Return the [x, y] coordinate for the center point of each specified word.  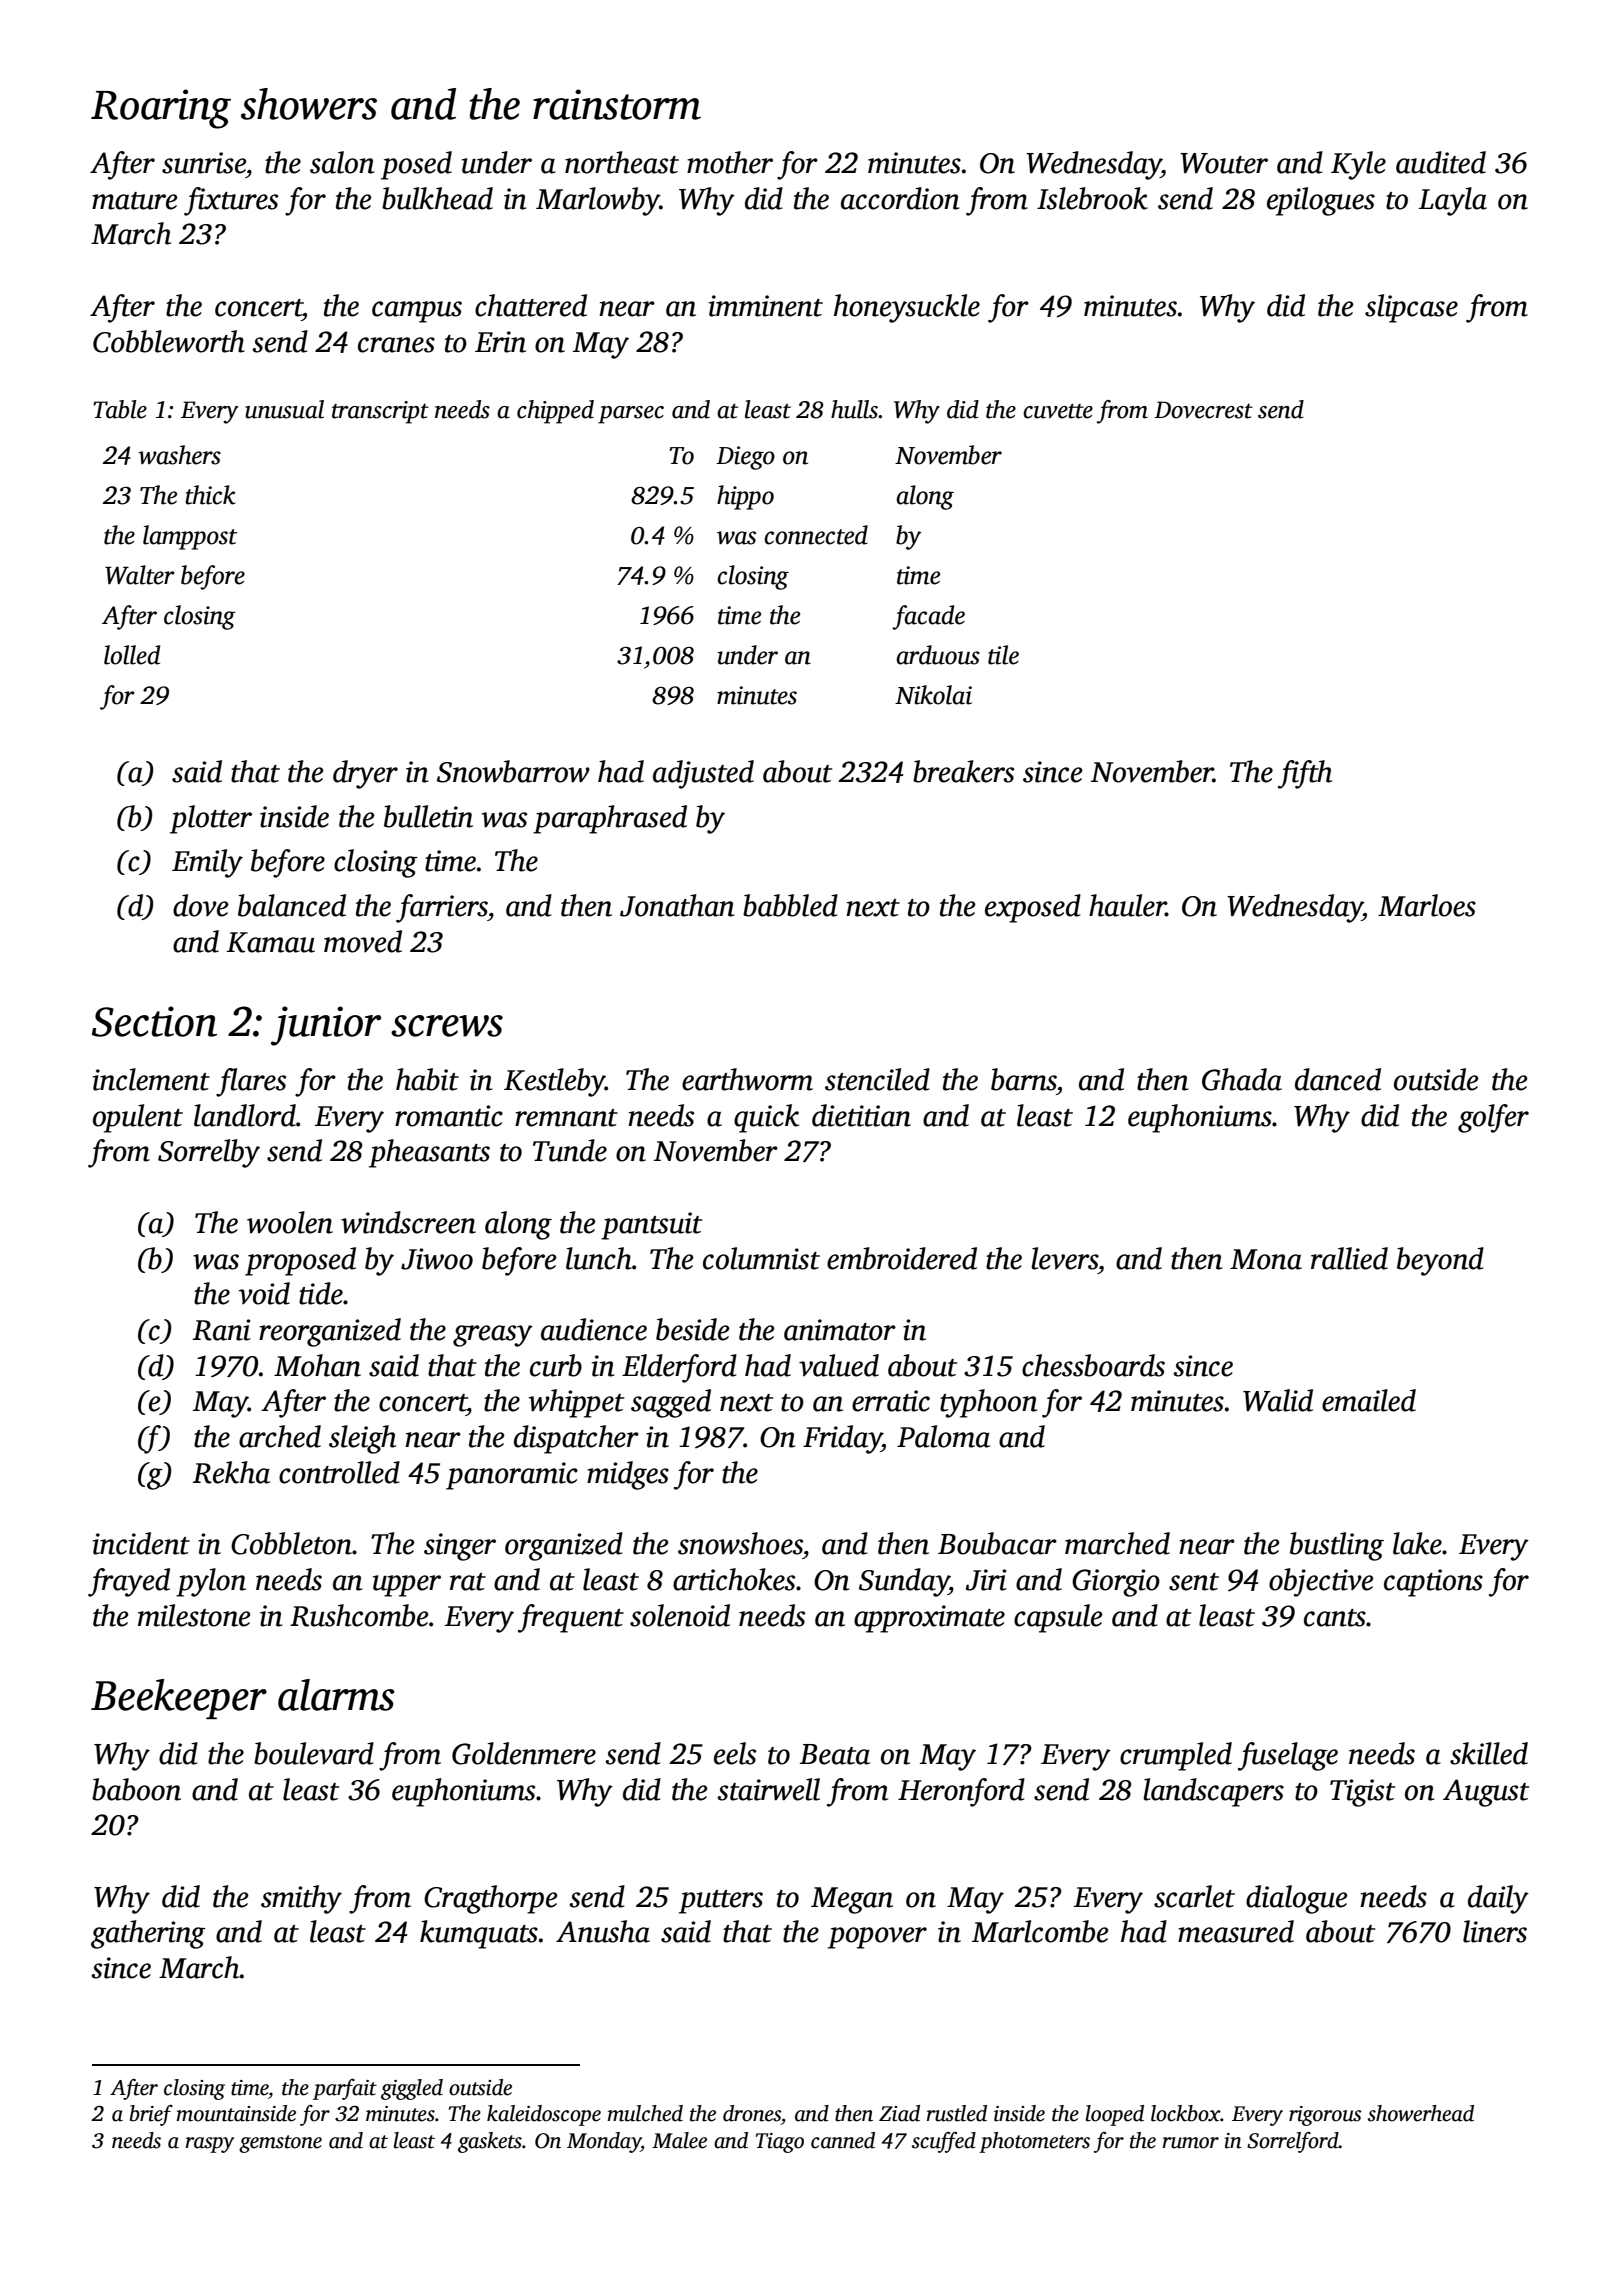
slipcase [1411, 308]
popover [877, 1938]
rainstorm [617, 104]
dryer [365, 774]
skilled [1489, 1753]
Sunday [904, 1582]
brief [151, 2115]
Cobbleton [291, 1543]
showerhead [1421, 2113]
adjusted [703, 774]
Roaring [161, 109]
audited [1441, 162]
